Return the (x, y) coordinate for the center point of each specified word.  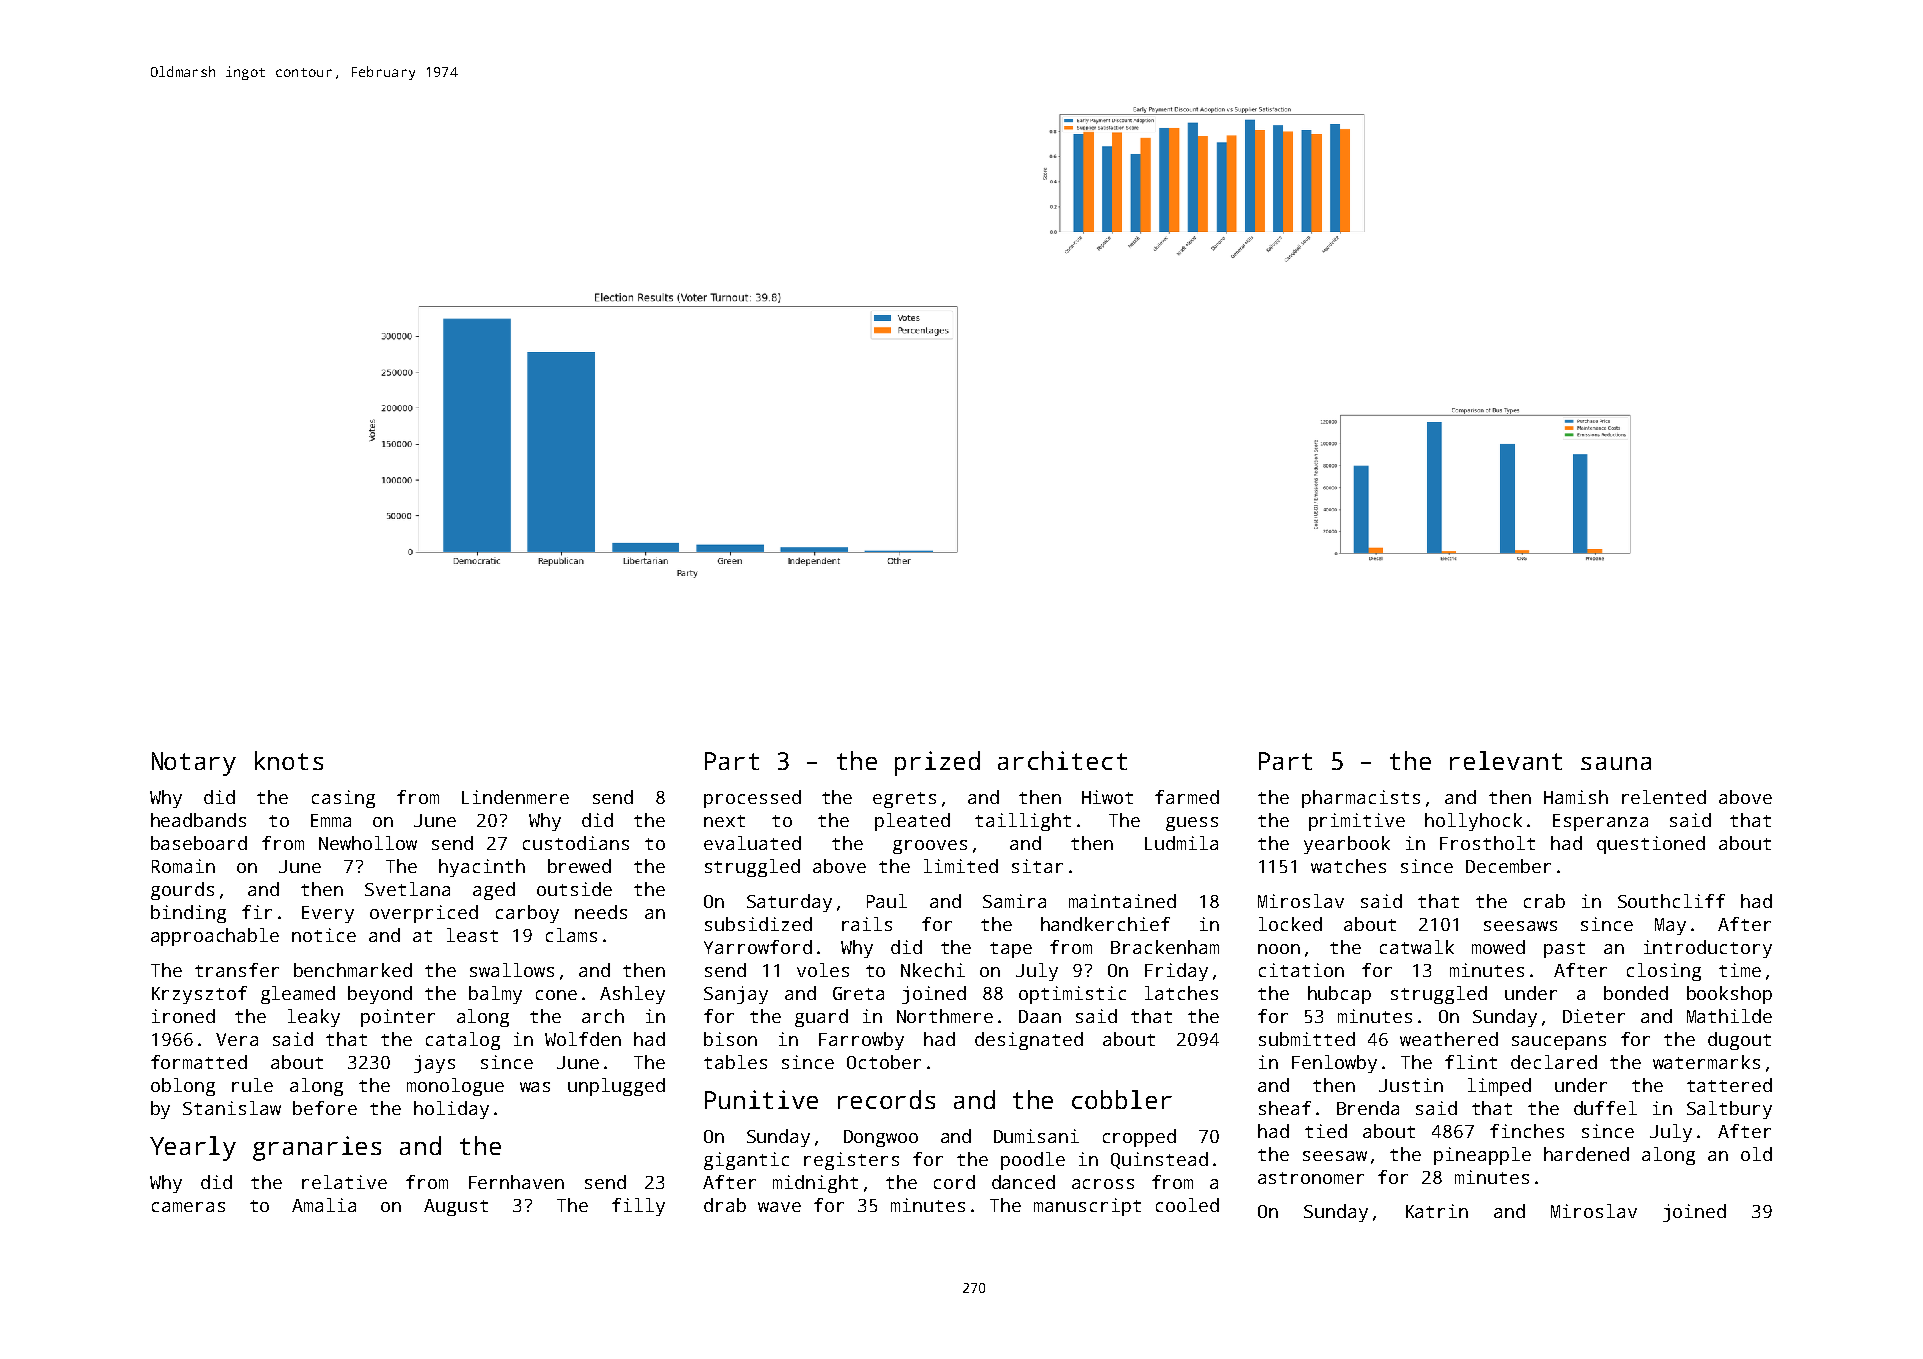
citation (1301, 970)
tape (1011, 950)
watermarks (1706, 1062)
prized (937, 763)
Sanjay (736, 995)
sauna (1616, 763)
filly (638, 1207)
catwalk (1417, 947)
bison (730, 1039)
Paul (887, 901)
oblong (183, 1087)
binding (188, 914)
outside (574, 889)
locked (1290, 924)
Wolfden (583, 1039)
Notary (194, 764)
